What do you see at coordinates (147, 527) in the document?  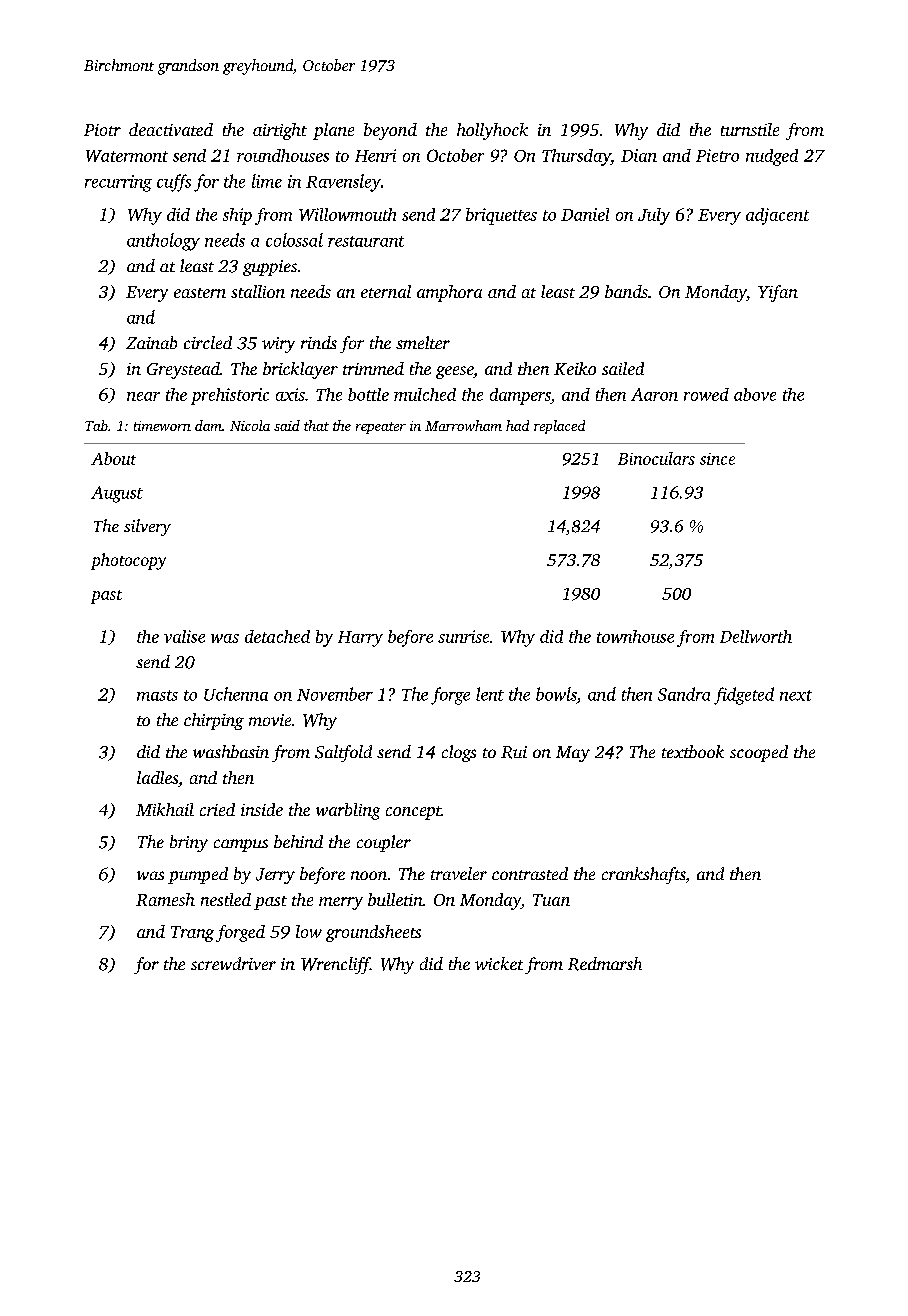 I see `silvery` at bounding box center [147, 527].
